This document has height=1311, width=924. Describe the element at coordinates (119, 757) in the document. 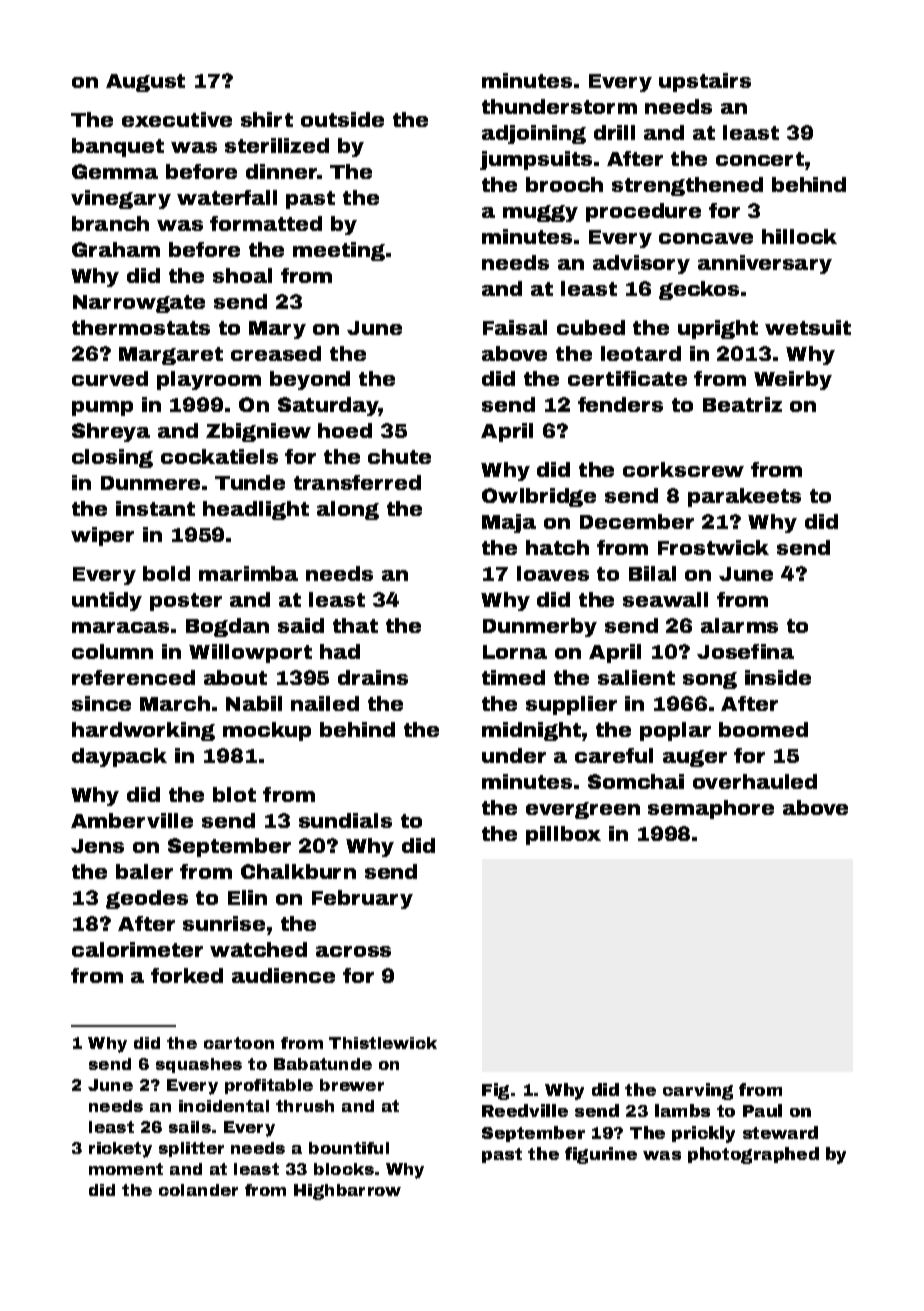

I see `daypack` at that location.
